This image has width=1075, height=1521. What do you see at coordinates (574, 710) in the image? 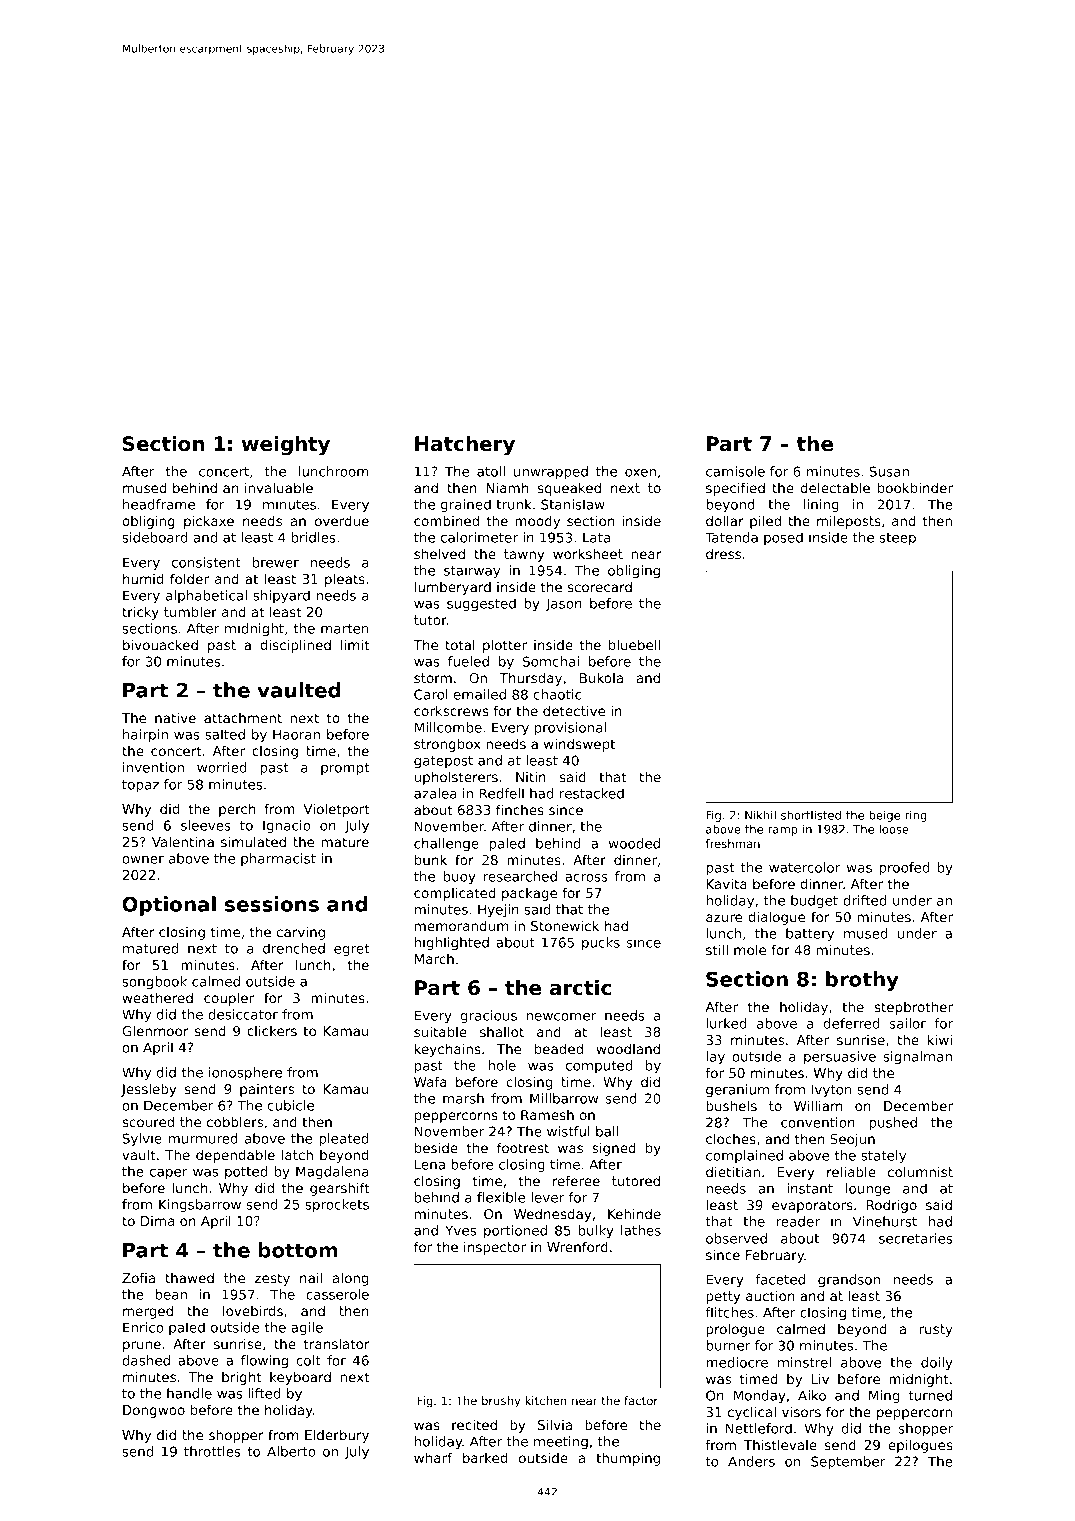
I see `detective` at bounding box center [574, 710].
